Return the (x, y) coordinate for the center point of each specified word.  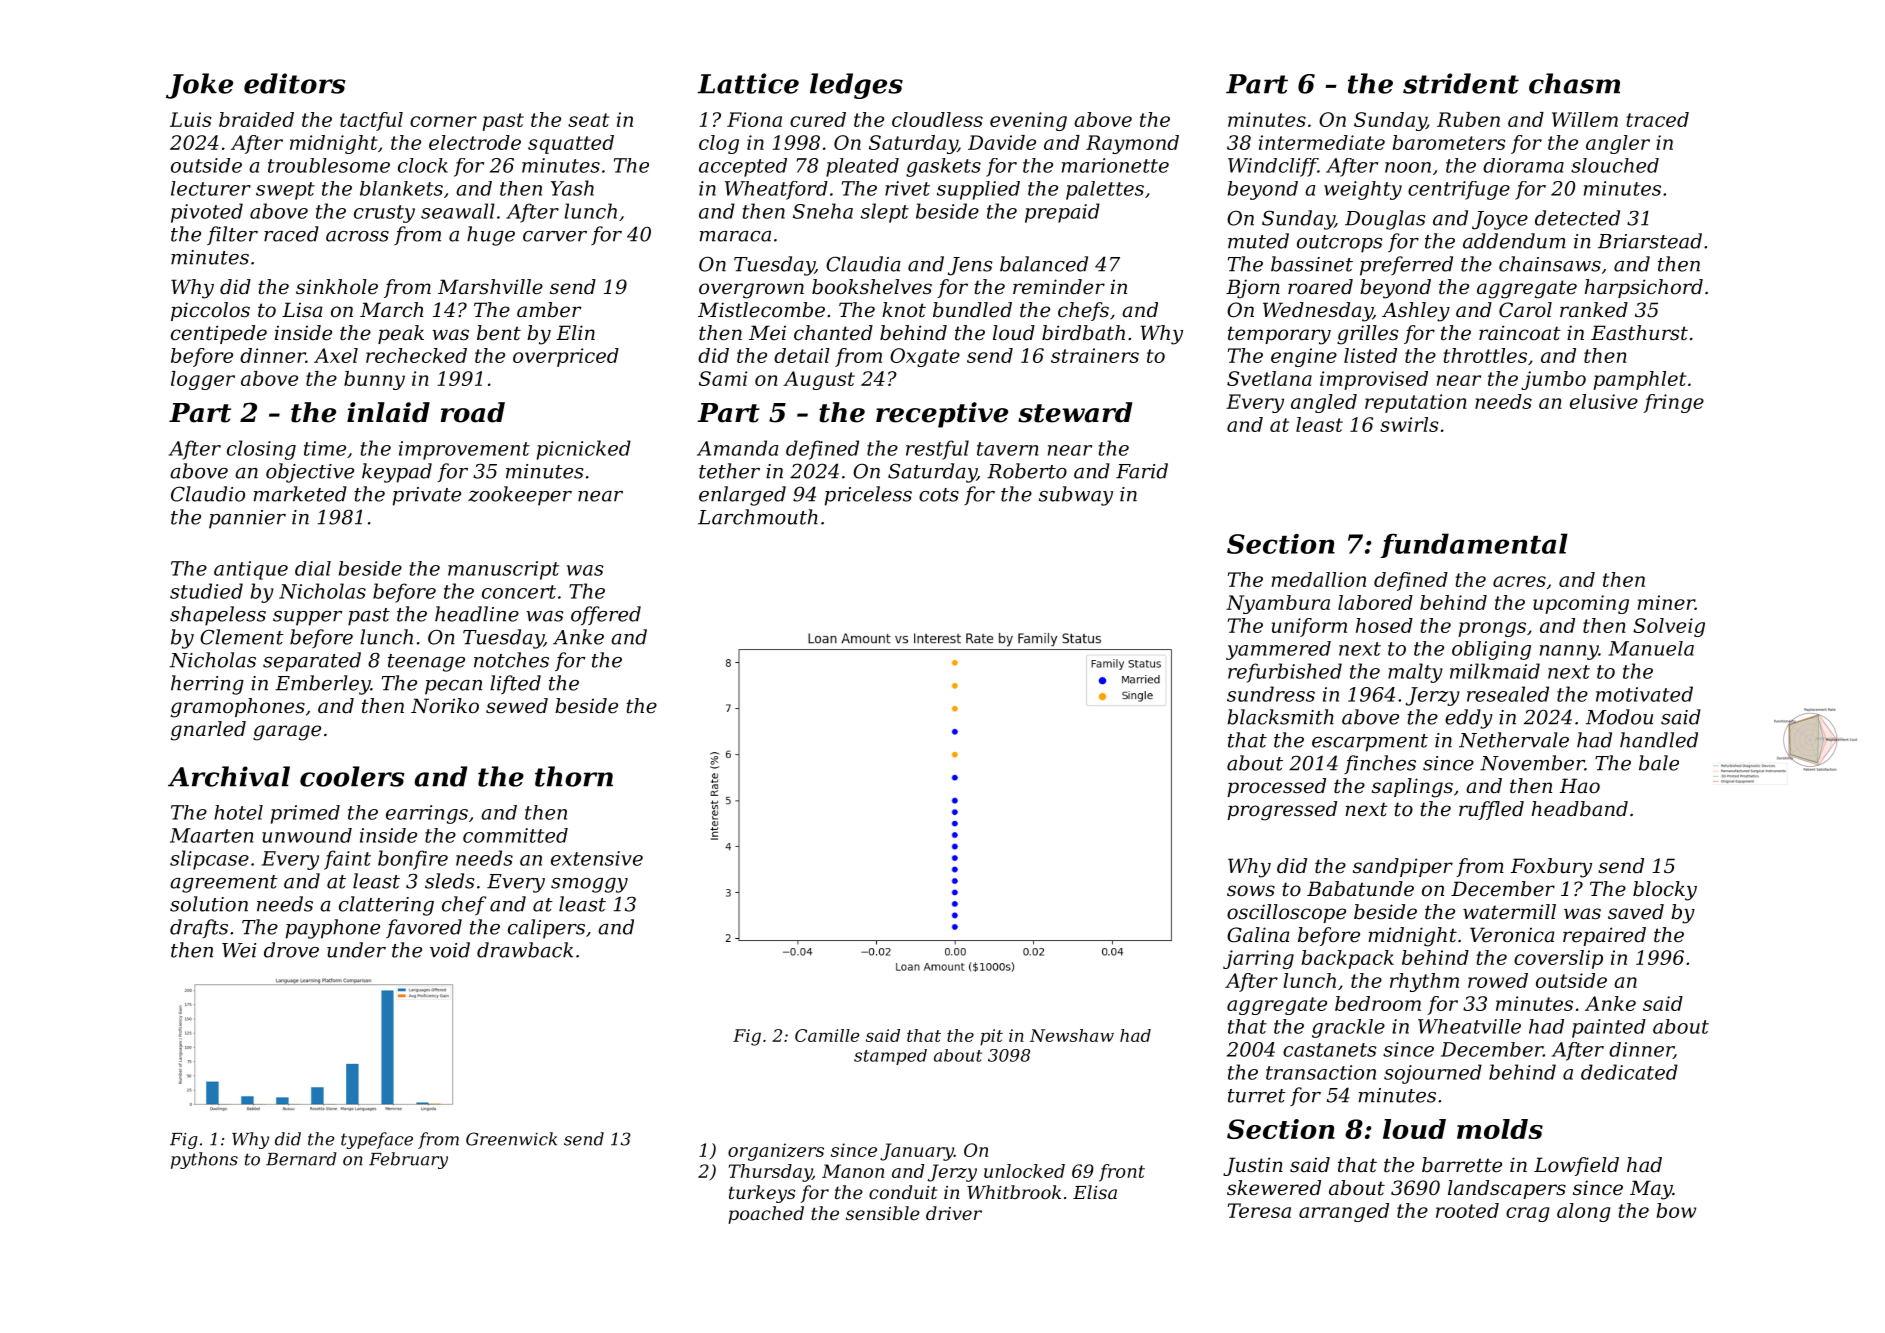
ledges (856, 86)
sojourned (1433, 1074)
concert (519, 592)
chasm (1574, 83)
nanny (1569, 652)
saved (1636, 912)
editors (295, 83)
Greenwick (511, 1139)
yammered (1278, 650)
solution (209, 904)
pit (991, 1037)
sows (1251, 891)
